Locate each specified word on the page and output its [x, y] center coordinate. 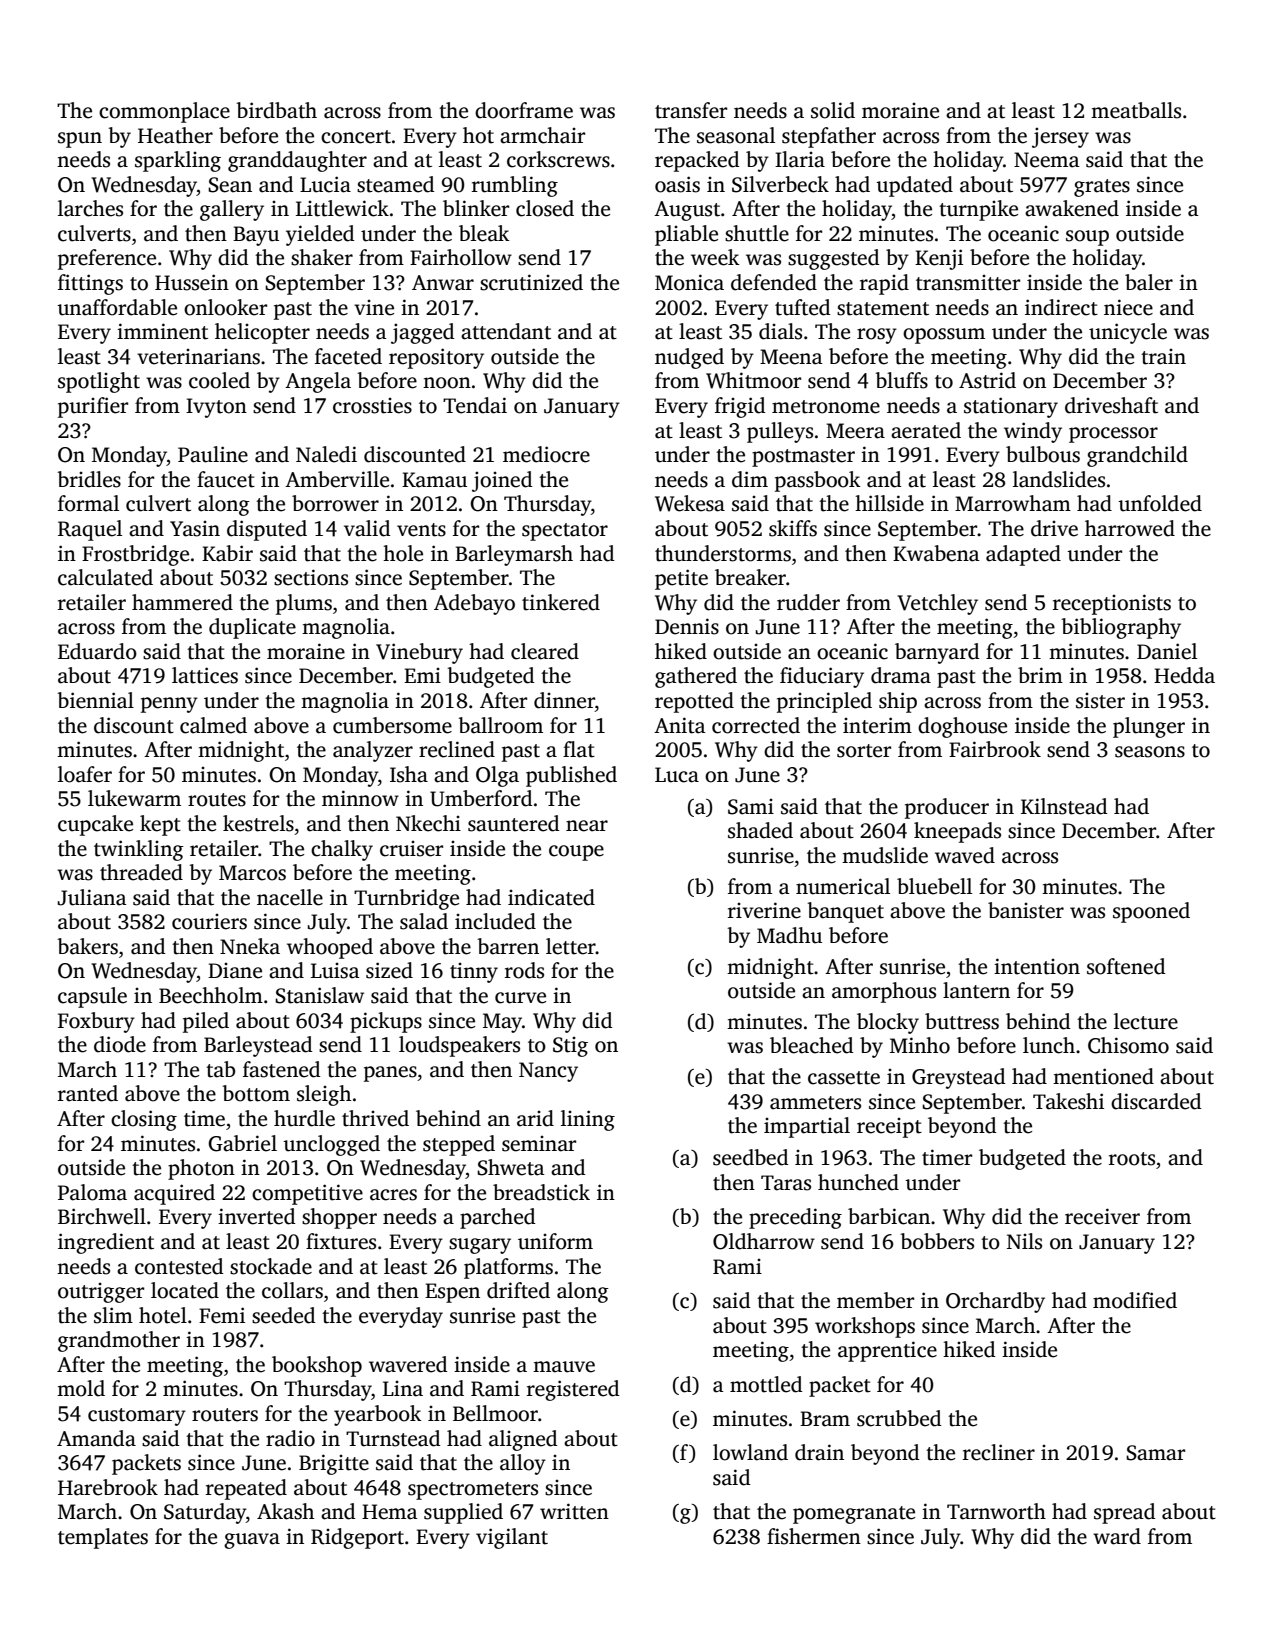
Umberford [481, 798]
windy [1033, 432]
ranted [88, 1093]
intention [1037, 966]
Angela [318, 382]
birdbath [276, 110]
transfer [691, 110]
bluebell [934, 886]
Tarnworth [996, 1511]
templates [103, 1538]
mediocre [546, 454]
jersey [1060, 137]
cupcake [95, 825]
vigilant [512, 1538]
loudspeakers [459, 1046]
